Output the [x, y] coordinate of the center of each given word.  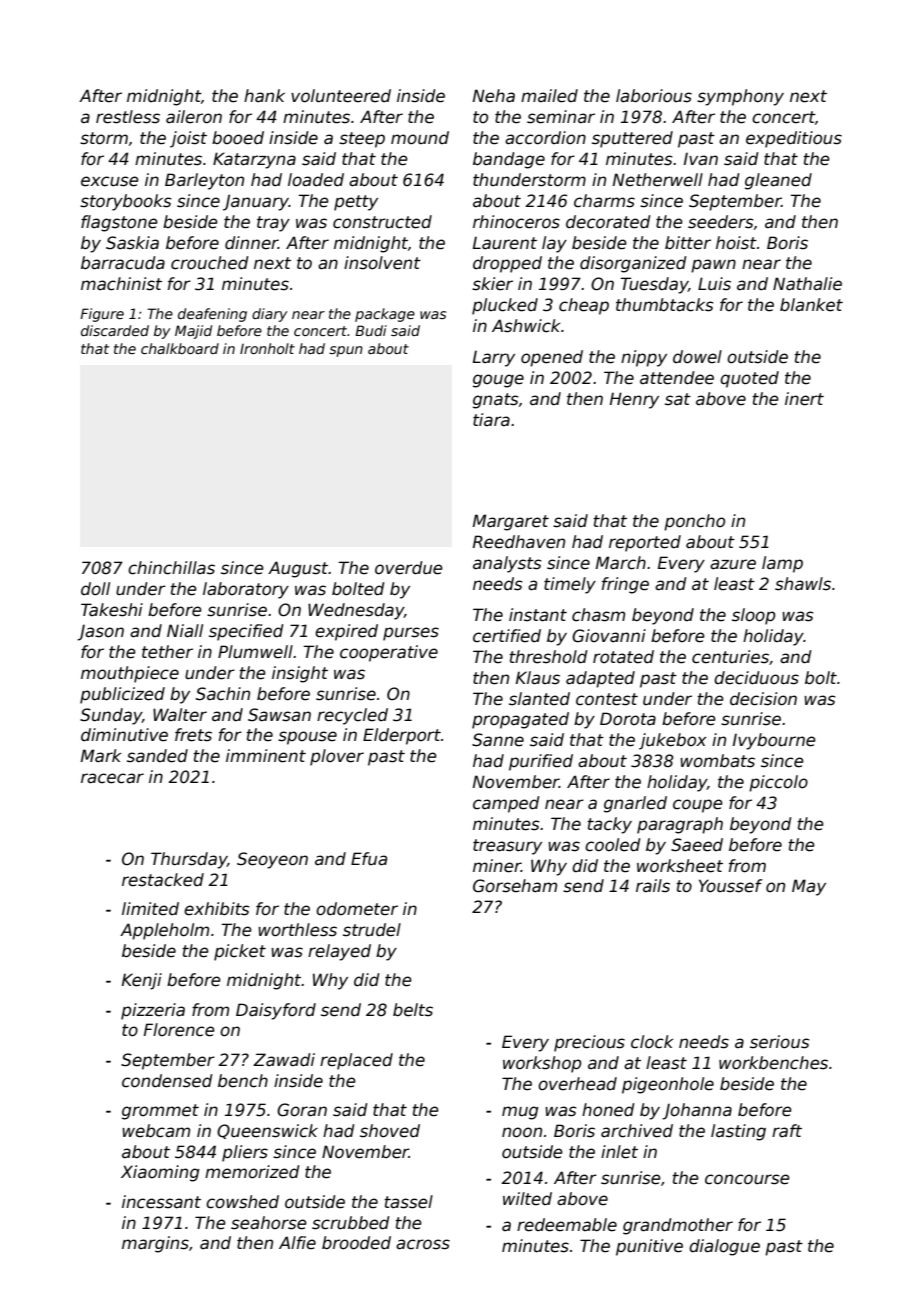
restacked [163, 880]
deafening [212, 315]
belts [413, 1010]
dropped [507, 264]
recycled [352, 716]
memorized [252, 1172]
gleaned [778, 181]
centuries [730, 657]
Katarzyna [254, 160]
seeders [721, 222]
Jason [100, 633]
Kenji [142, 981]
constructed [382, 222]
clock [652, 1042]
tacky [609, 825]
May [809, 887]
